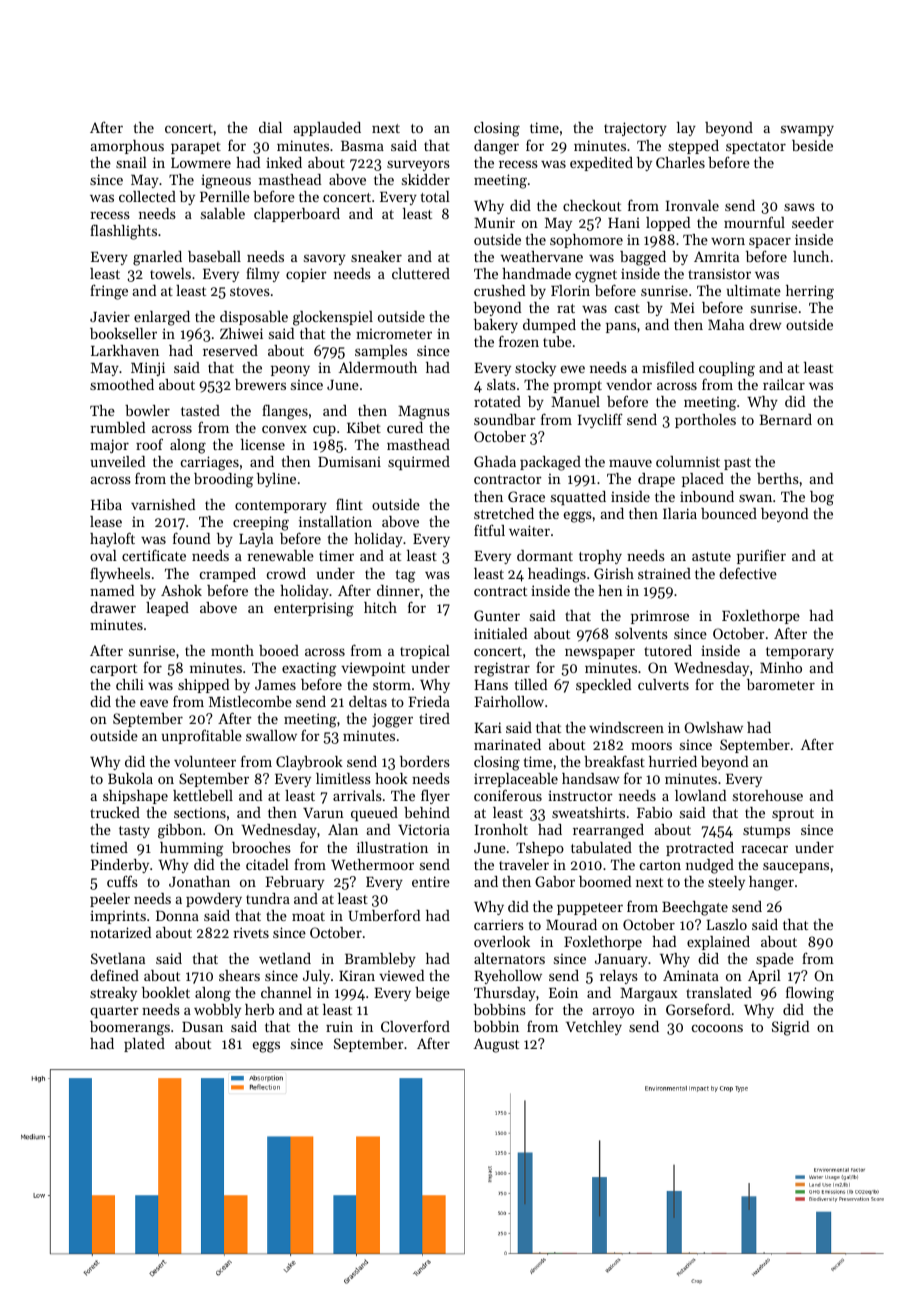 The width and height of the document is (924, 1308). I want to click on inked, so click(284, 162).
